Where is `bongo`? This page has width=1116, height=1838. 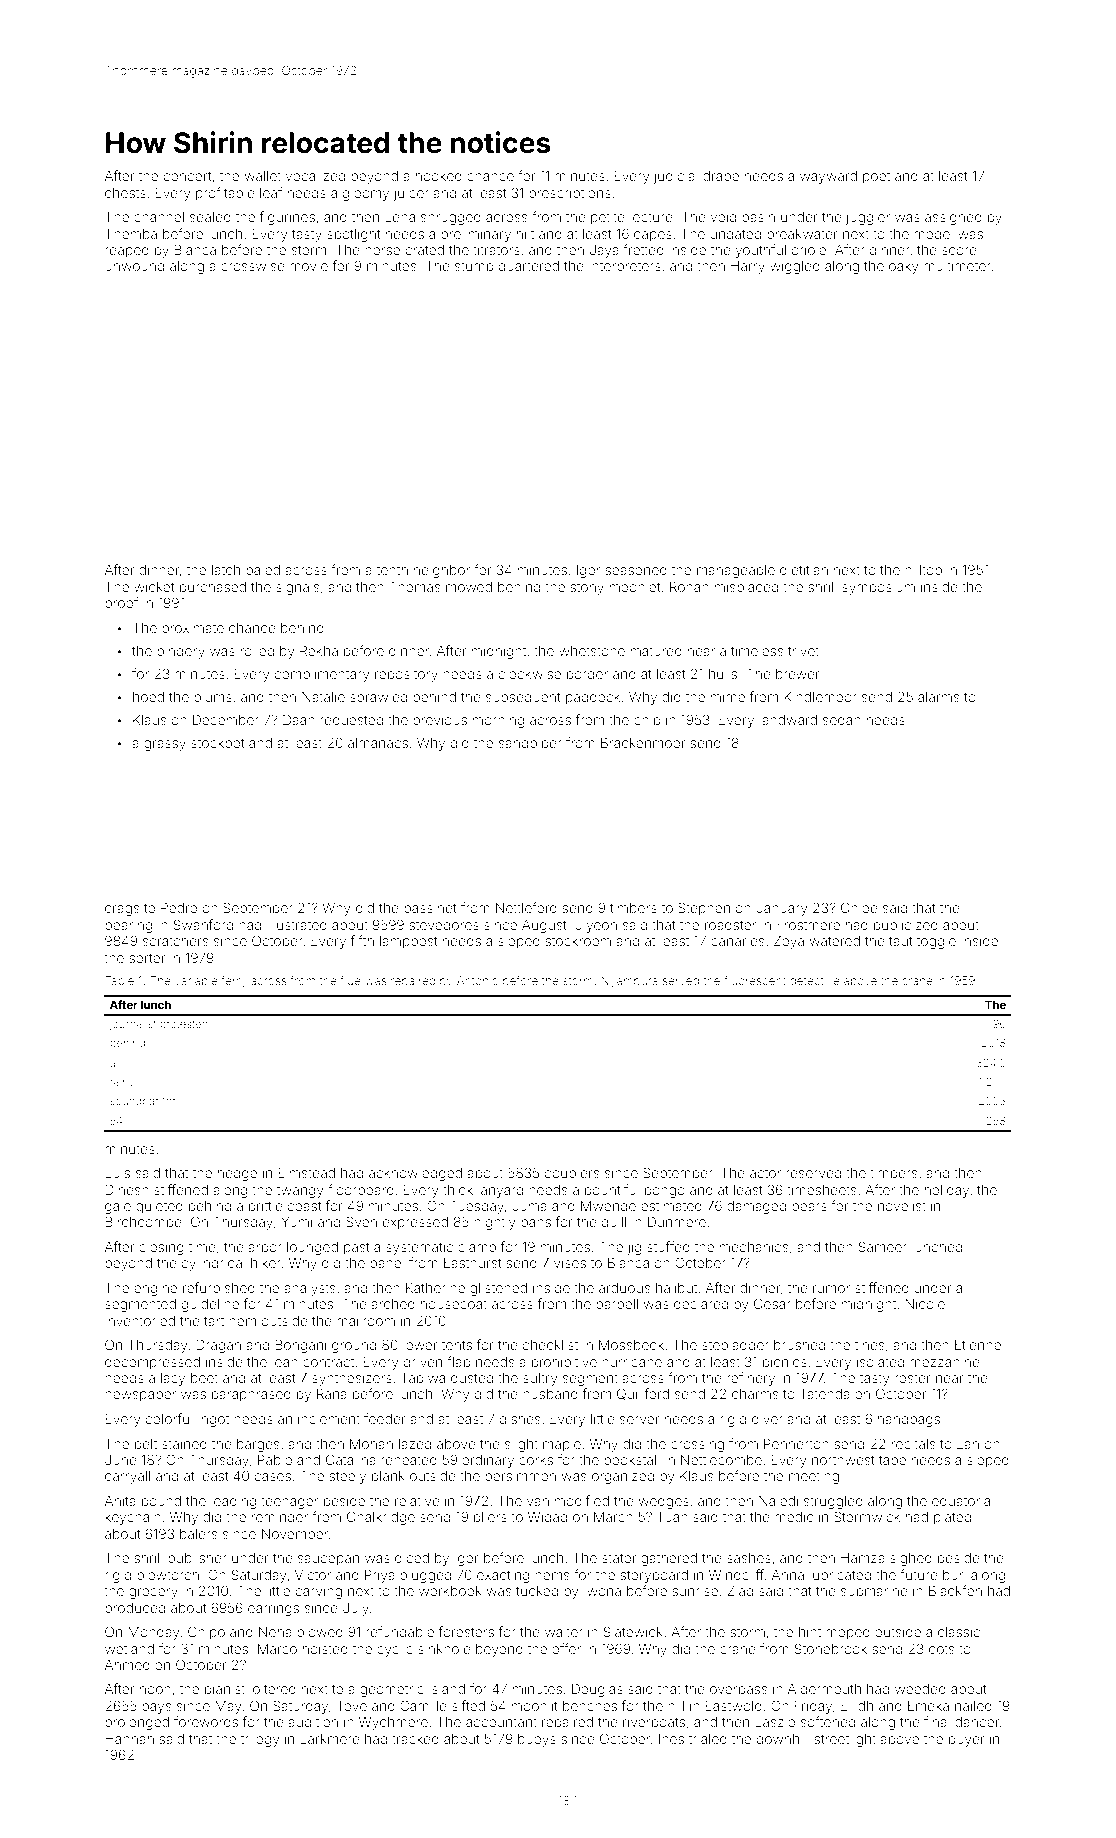
bongo is located at coordinates (665, 1191).
